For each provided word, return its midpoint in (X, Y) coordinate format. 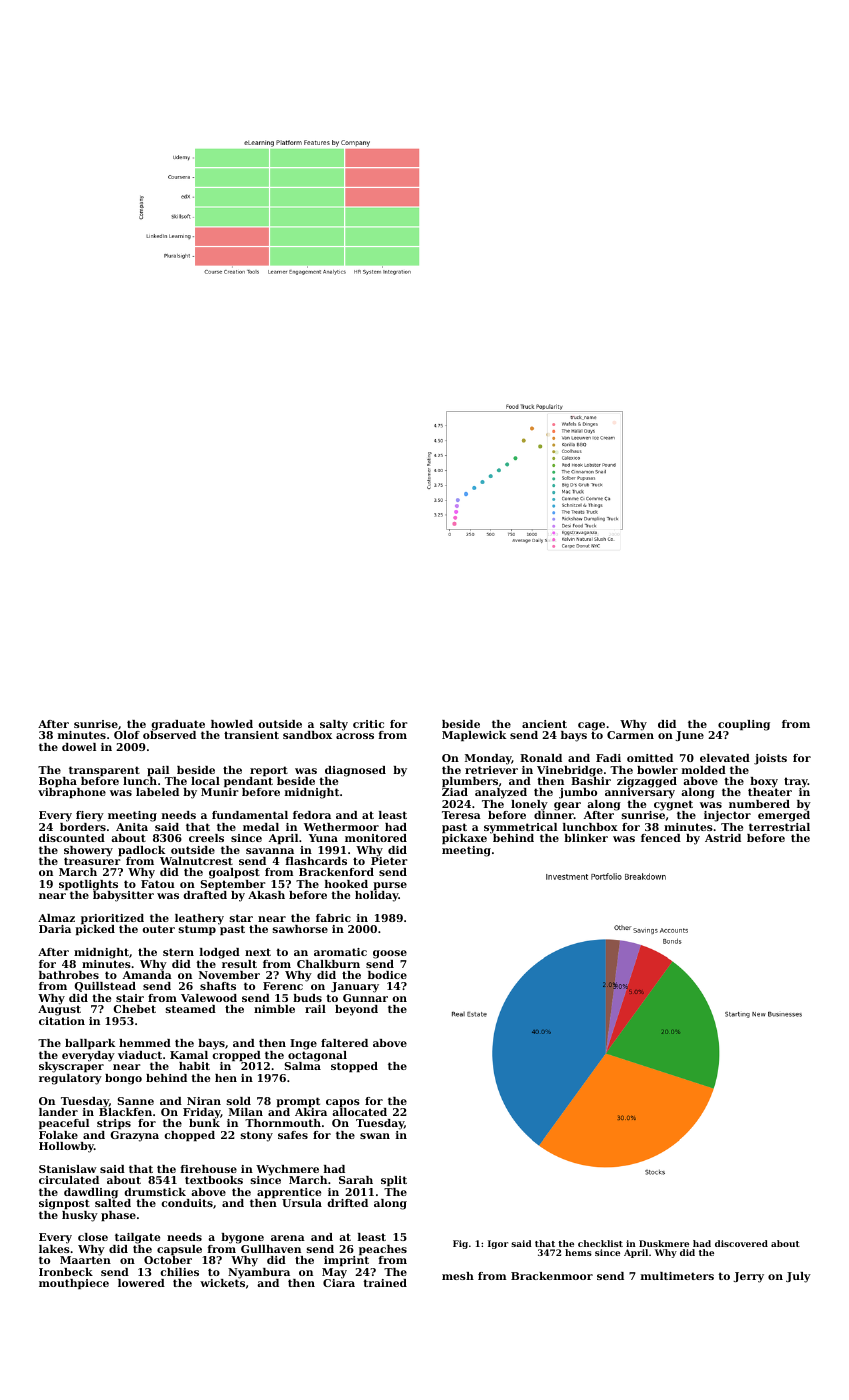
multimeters (677, 1276)
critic (368, 724)
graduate (178, 725)
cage (591, 726)
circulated (69, 1180)
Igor (498, 1244)
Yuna (323, 838)
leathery (199, 920)
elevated (725, 758)
